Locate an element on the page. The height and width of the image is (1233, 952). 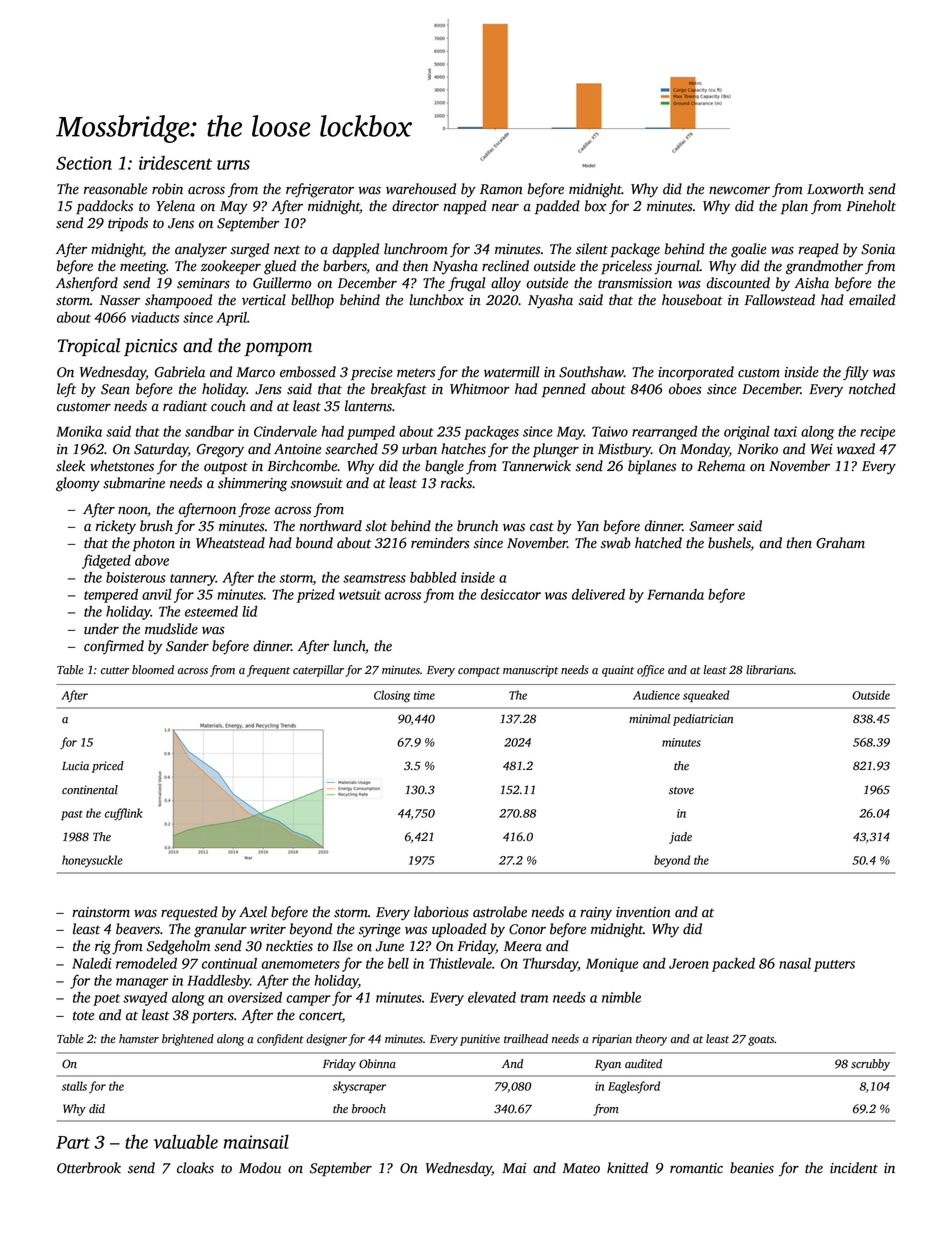
continual is located at coordinates (229, 963).
